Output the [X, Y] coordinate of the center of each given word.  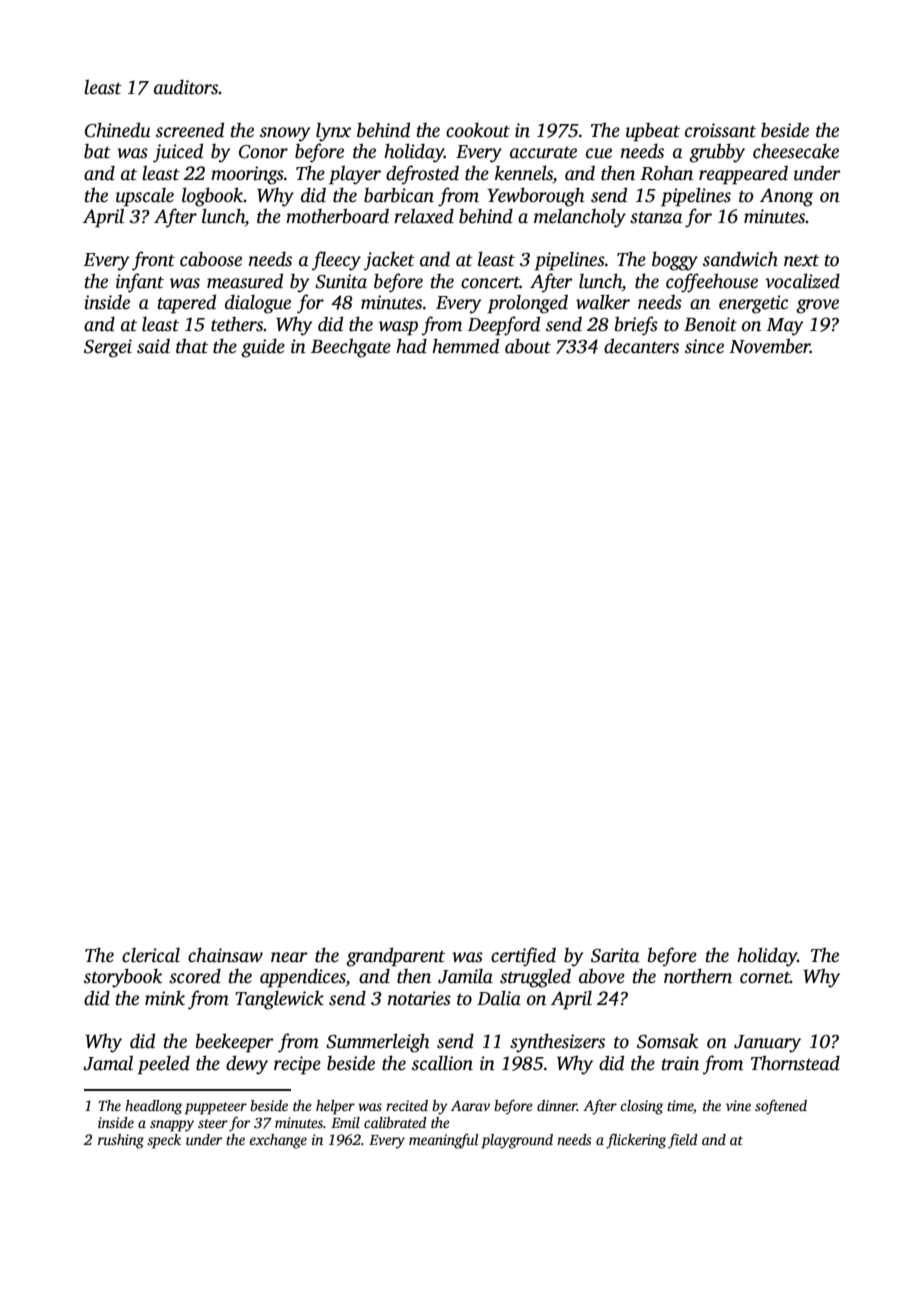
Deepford [503, 326]
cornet [765, 977]
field [683, 1141]
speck [164, 1141]
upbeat [653, 132]
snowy [285, 134]
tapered [187, 304]
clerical [151, 955]
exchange [278, 1141]
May [785, 327]
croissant [720, 130]
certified [523, 957]
